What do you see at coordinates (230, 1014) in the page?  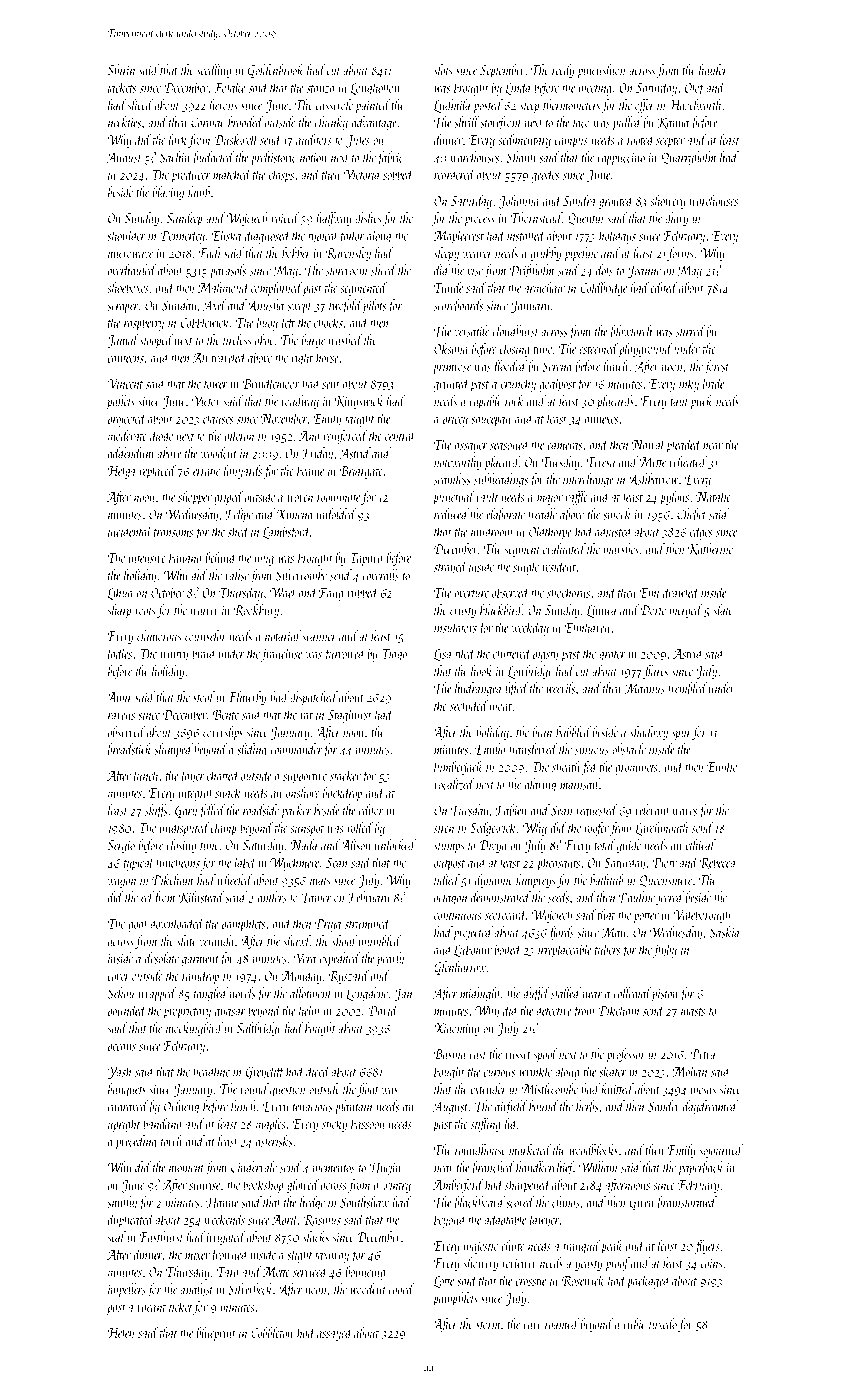 I see `quasar` at bounding box center [230, 1014].
